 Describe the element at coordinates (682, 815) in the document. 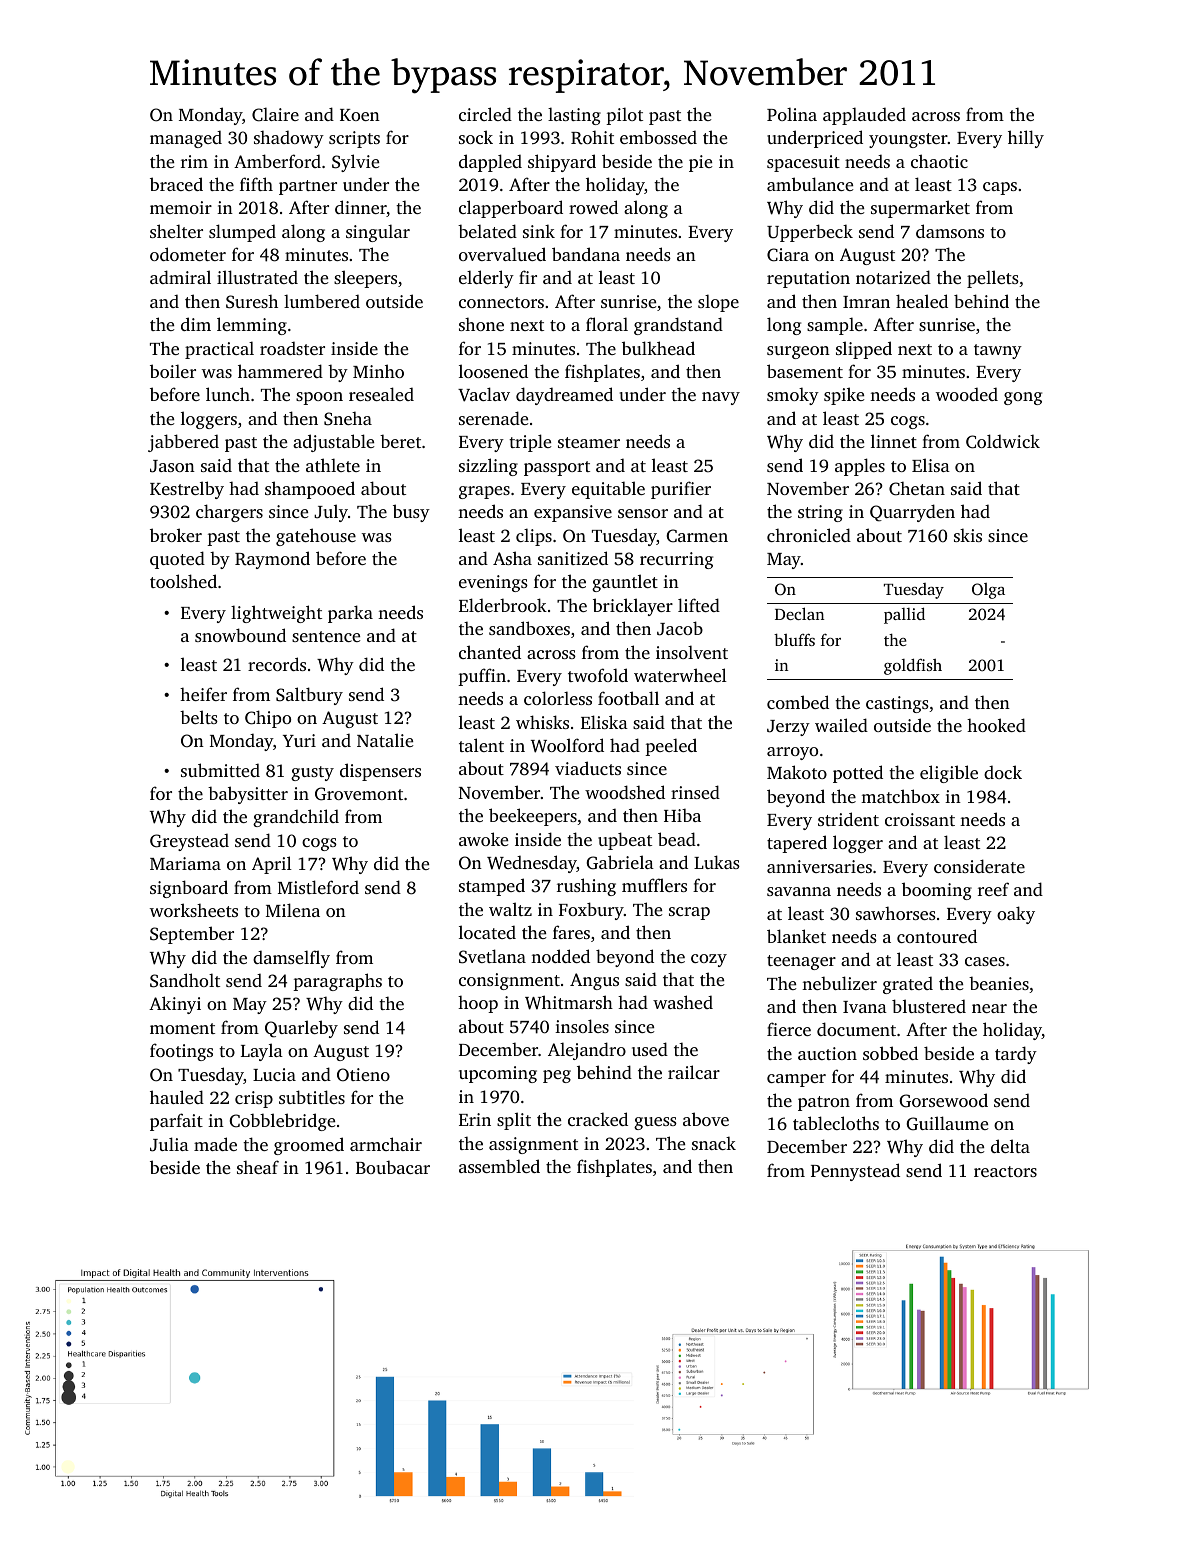

I see `Hiba` at that location.
